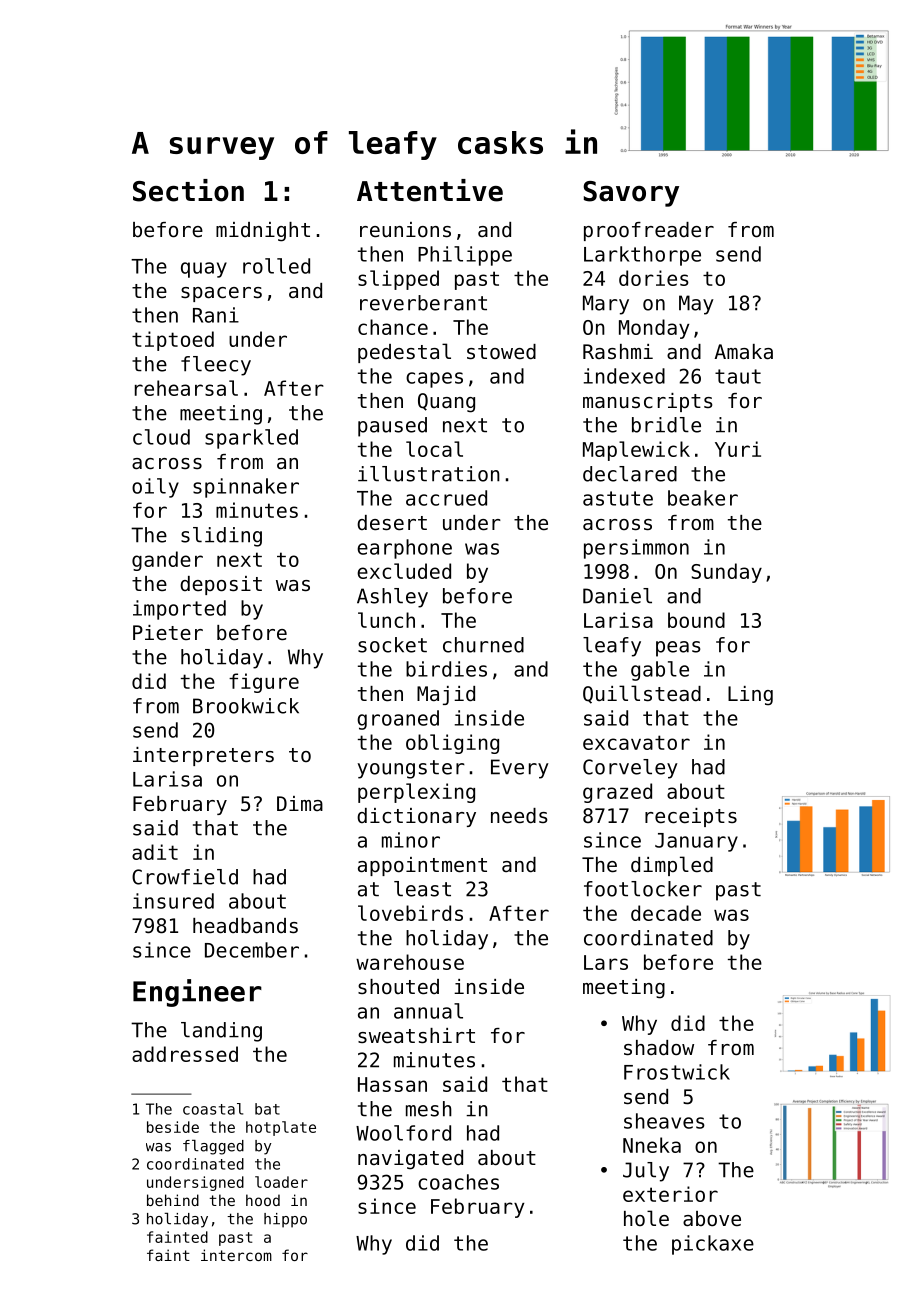  What do you see at coordinates (245, 926) in the screenshot?
I see `headbands` at bounding box center [245, 926].
